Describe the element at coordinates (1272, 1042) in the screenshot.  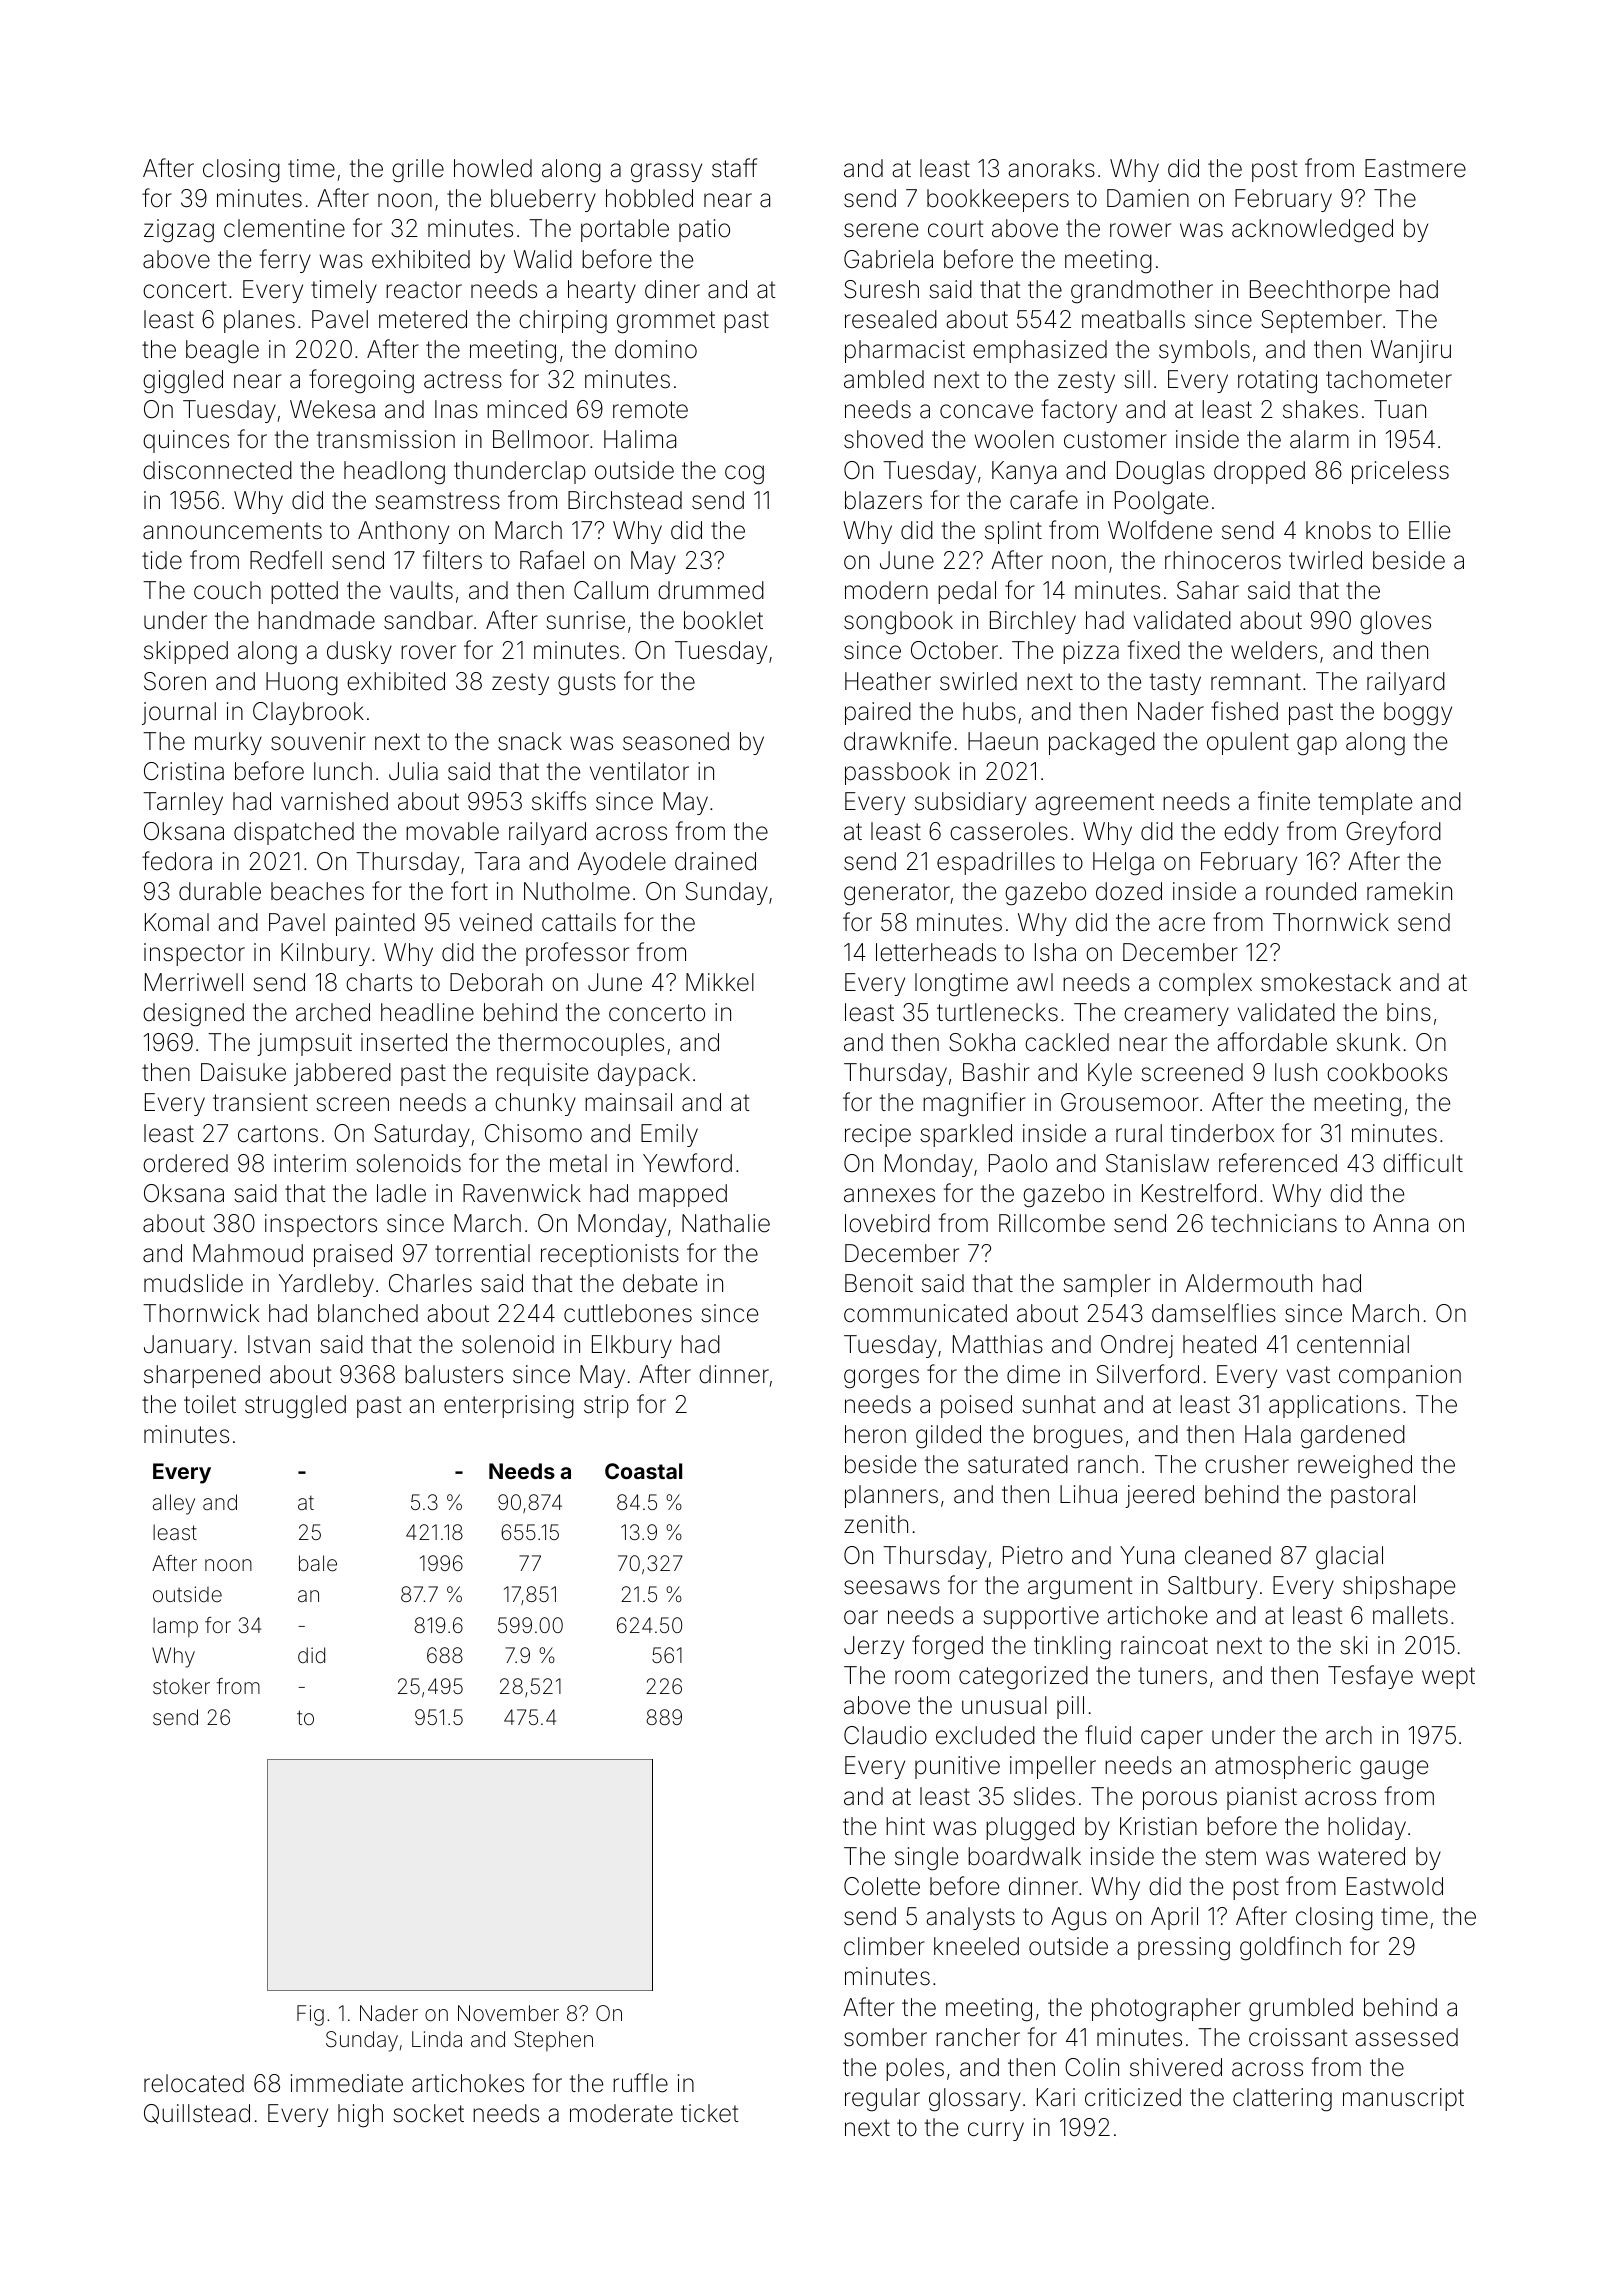
I see `affordable` at that location.
